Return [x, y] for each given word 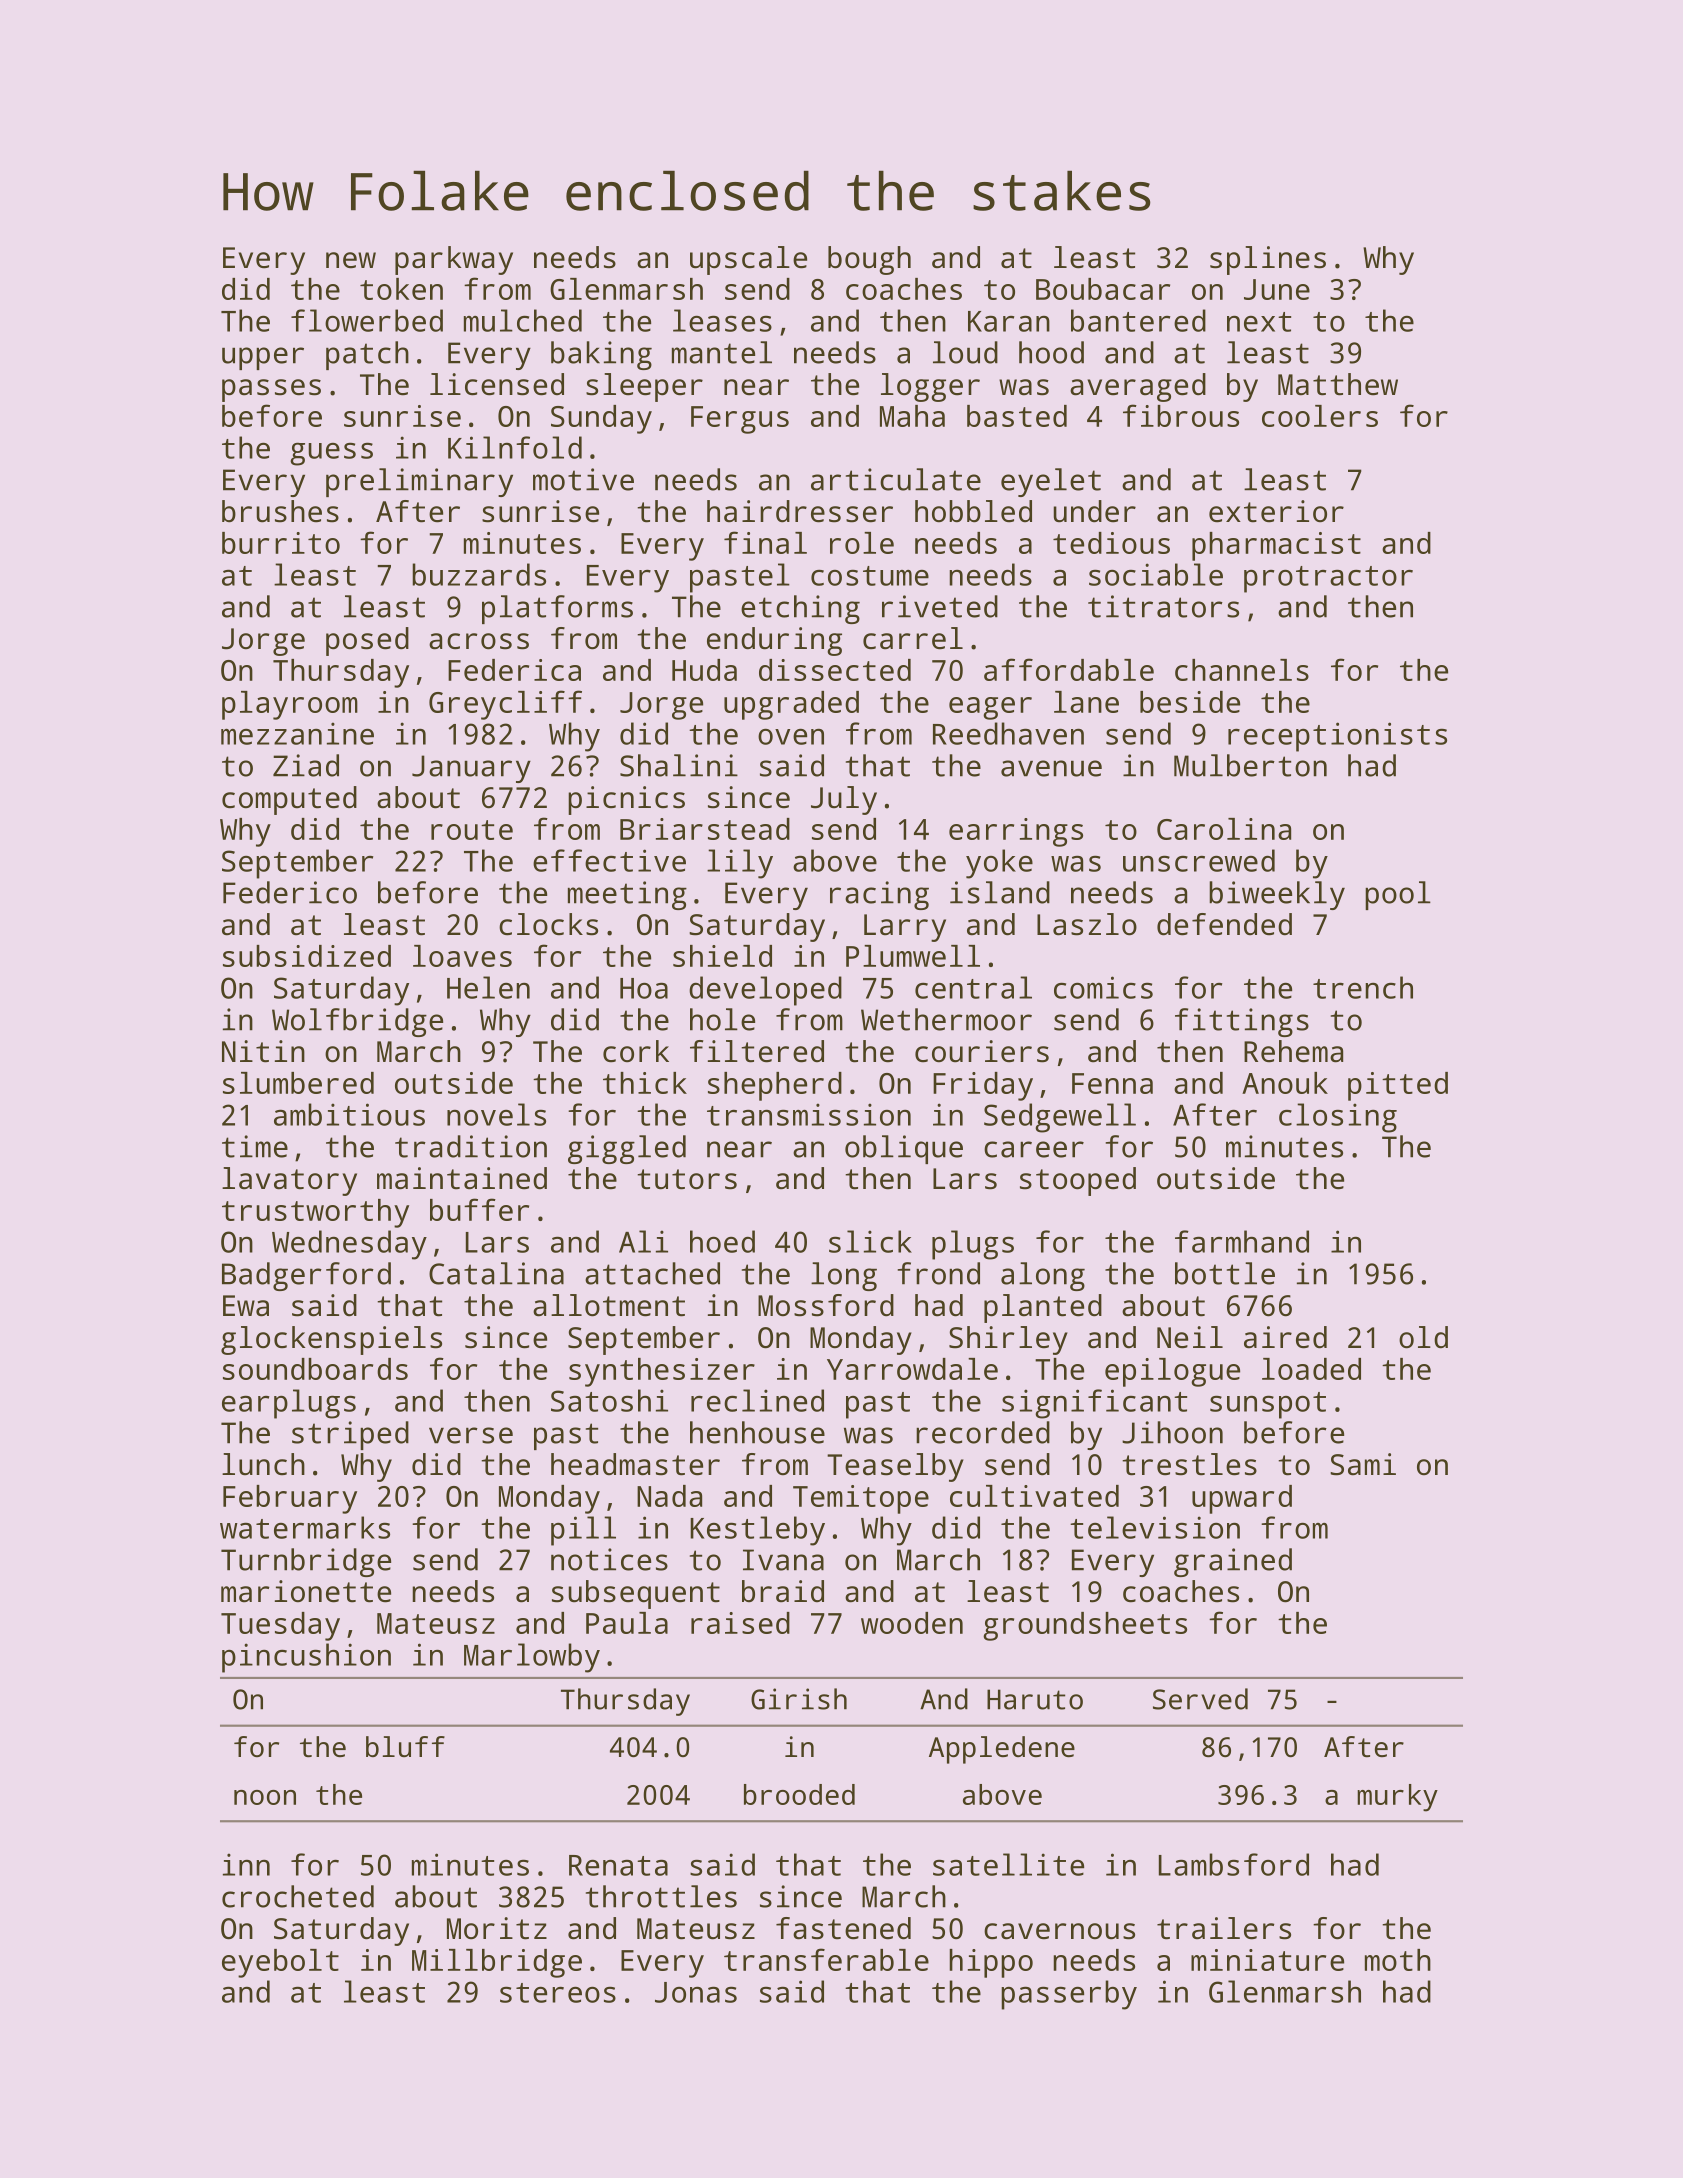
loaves [462, 956]
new [351, 260]
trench [1363, 987]
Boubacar [1103, 289]
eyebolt [280, 1963]
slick [870, 1241]
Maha [912, 416]
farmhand [1242, 1241]
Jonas [696, 1992]
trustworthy [315, 1213]
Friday [983, 1086]
